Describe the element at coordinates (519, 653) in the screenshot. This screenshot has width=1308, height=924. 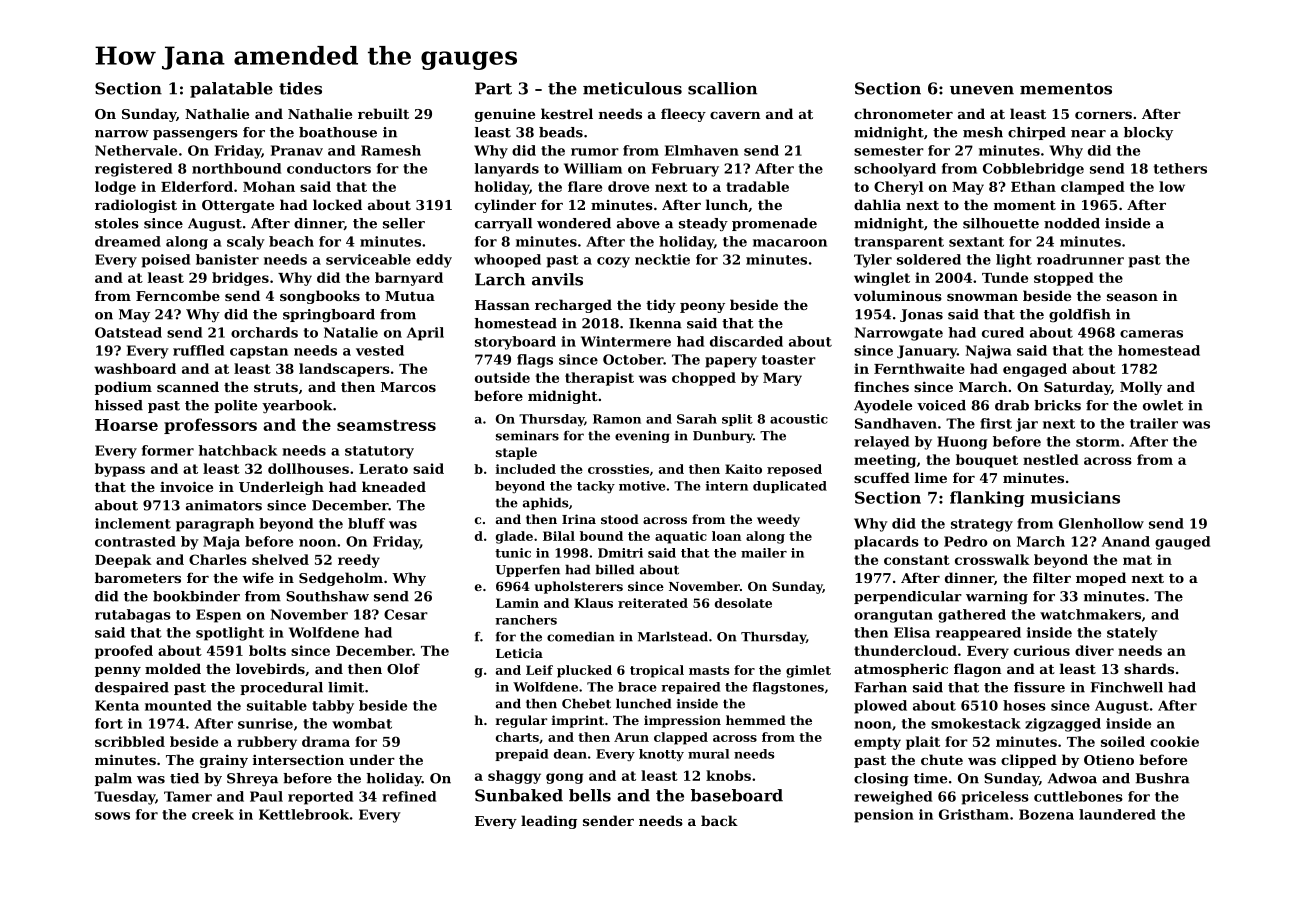
I see `Leticia` at that location.
